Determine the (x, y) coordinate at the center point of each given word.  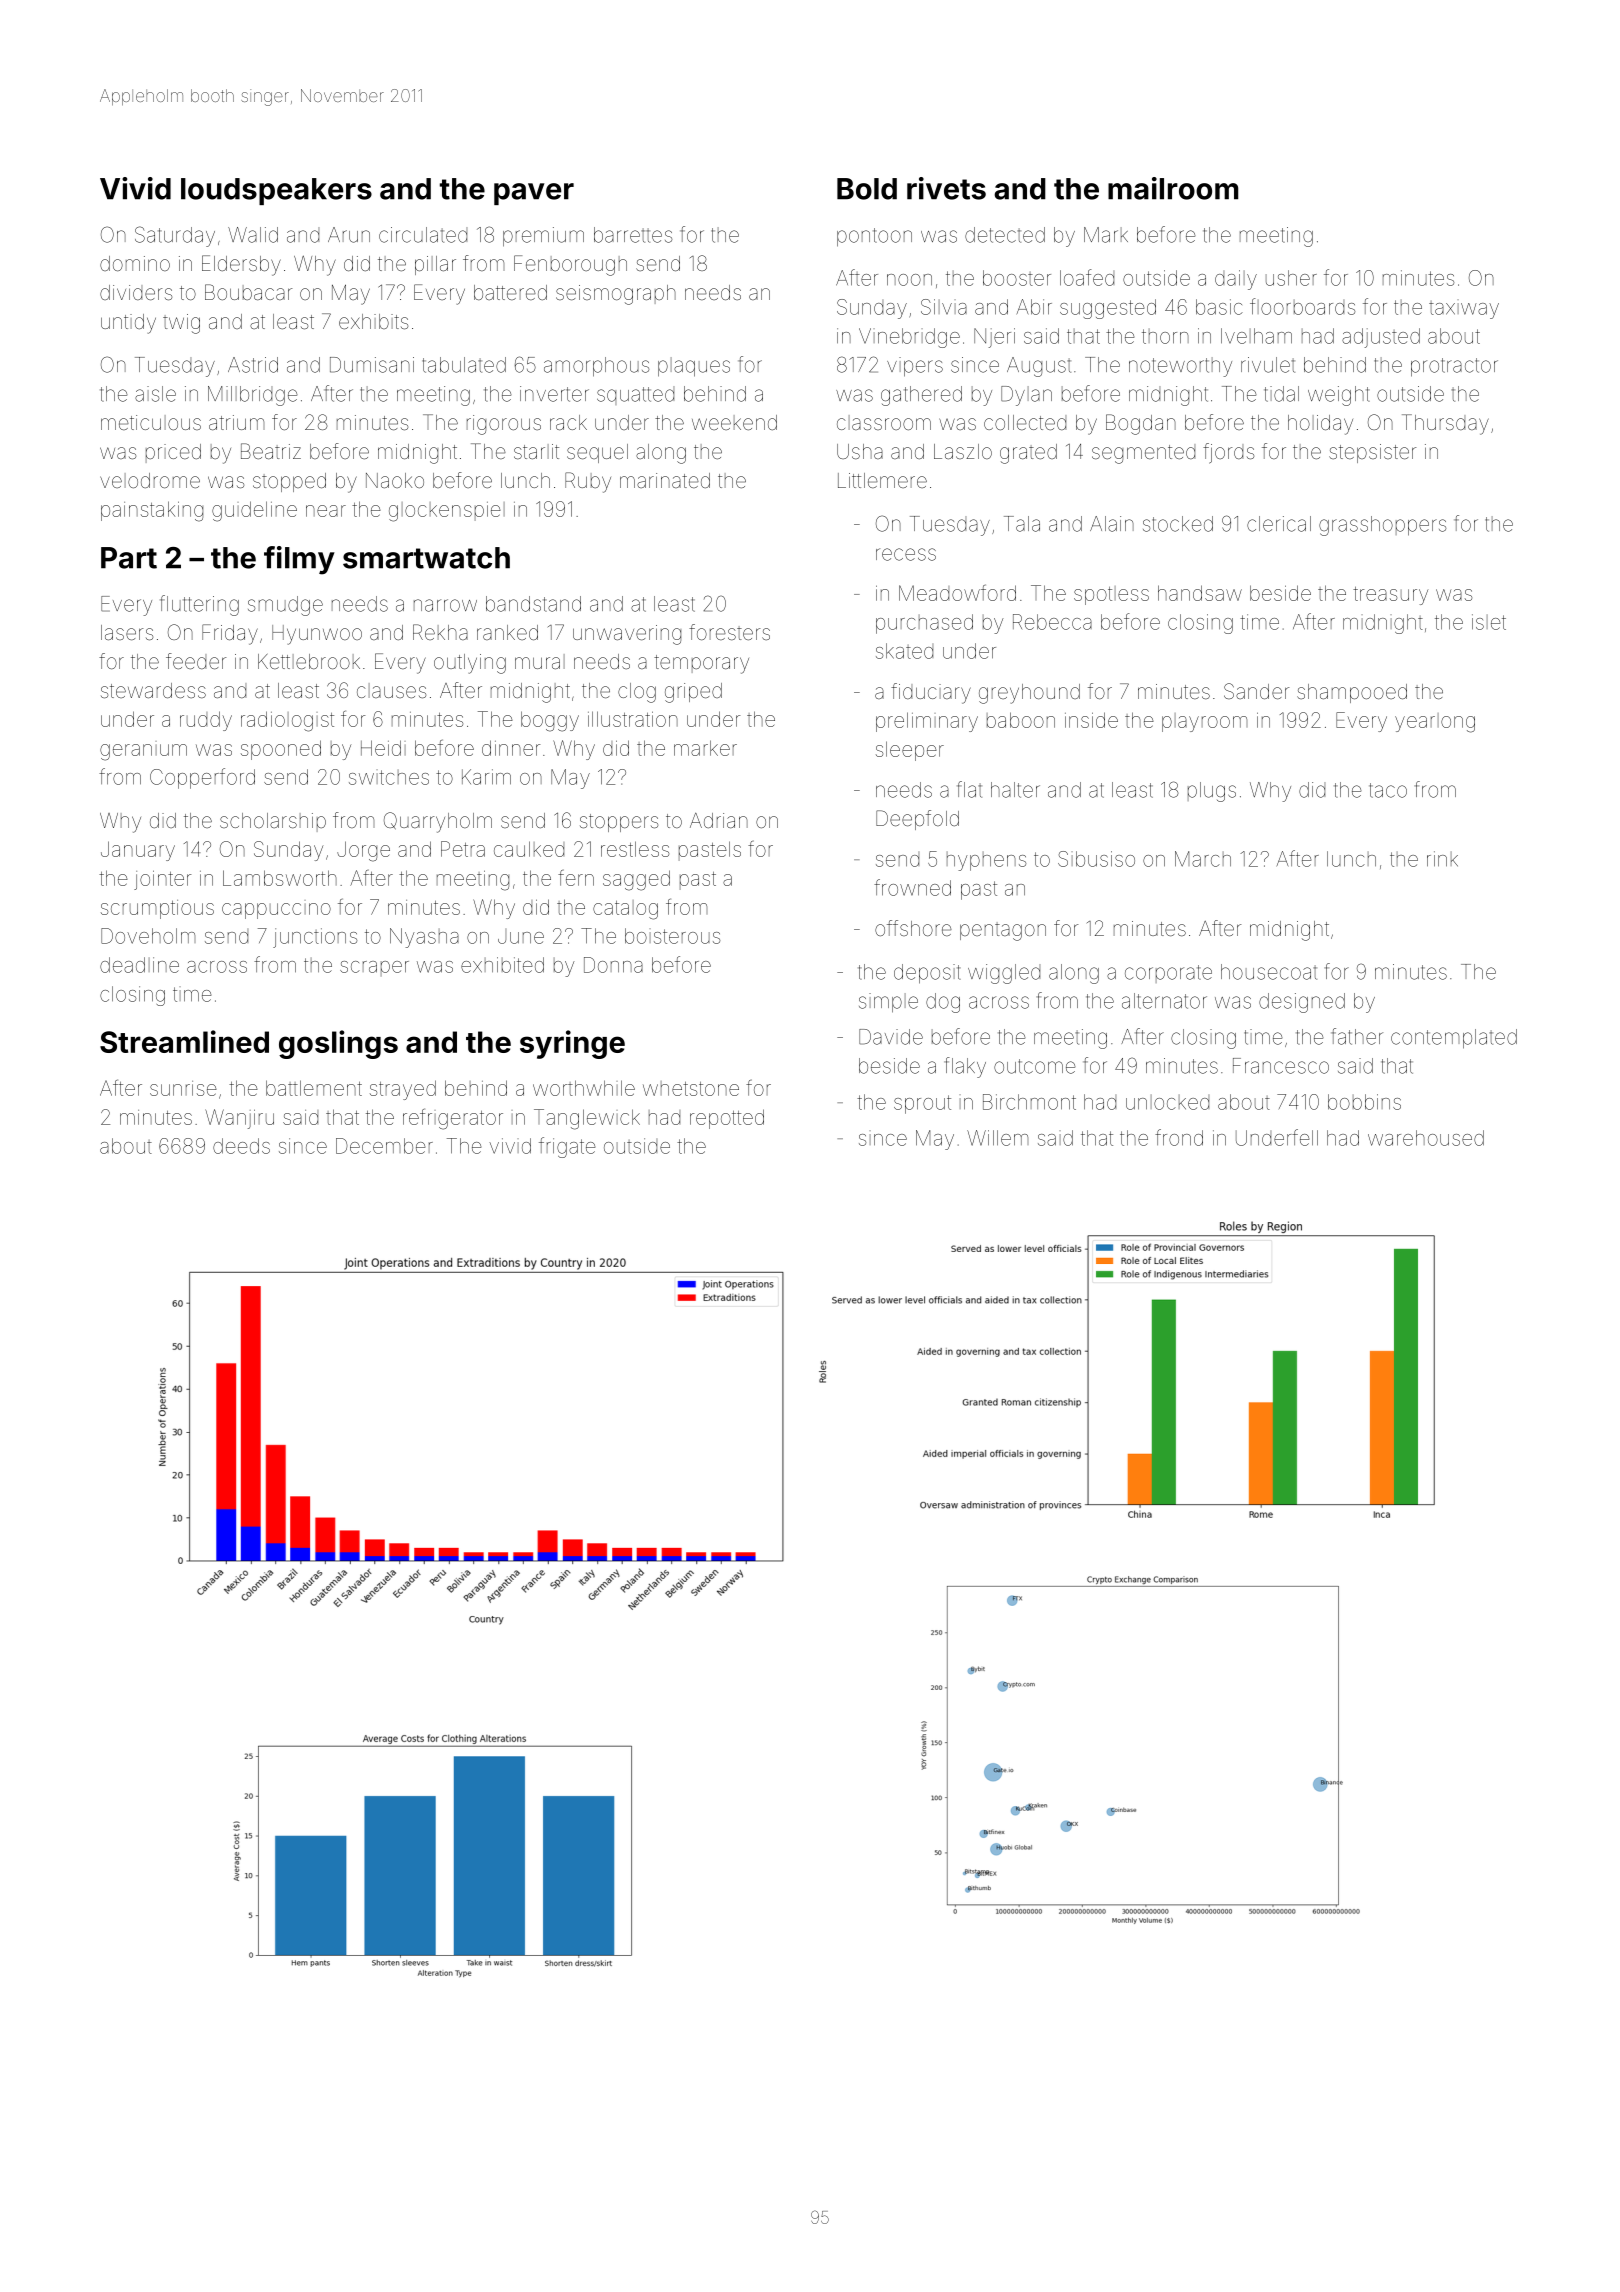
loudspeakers (276, 191)
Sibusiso (1096, 859)
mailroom (1173, 188)
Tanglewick (587, 1119)
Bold (867, 189)
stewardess (153, 690)
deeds (241, 1146)
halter (1015, 790)
